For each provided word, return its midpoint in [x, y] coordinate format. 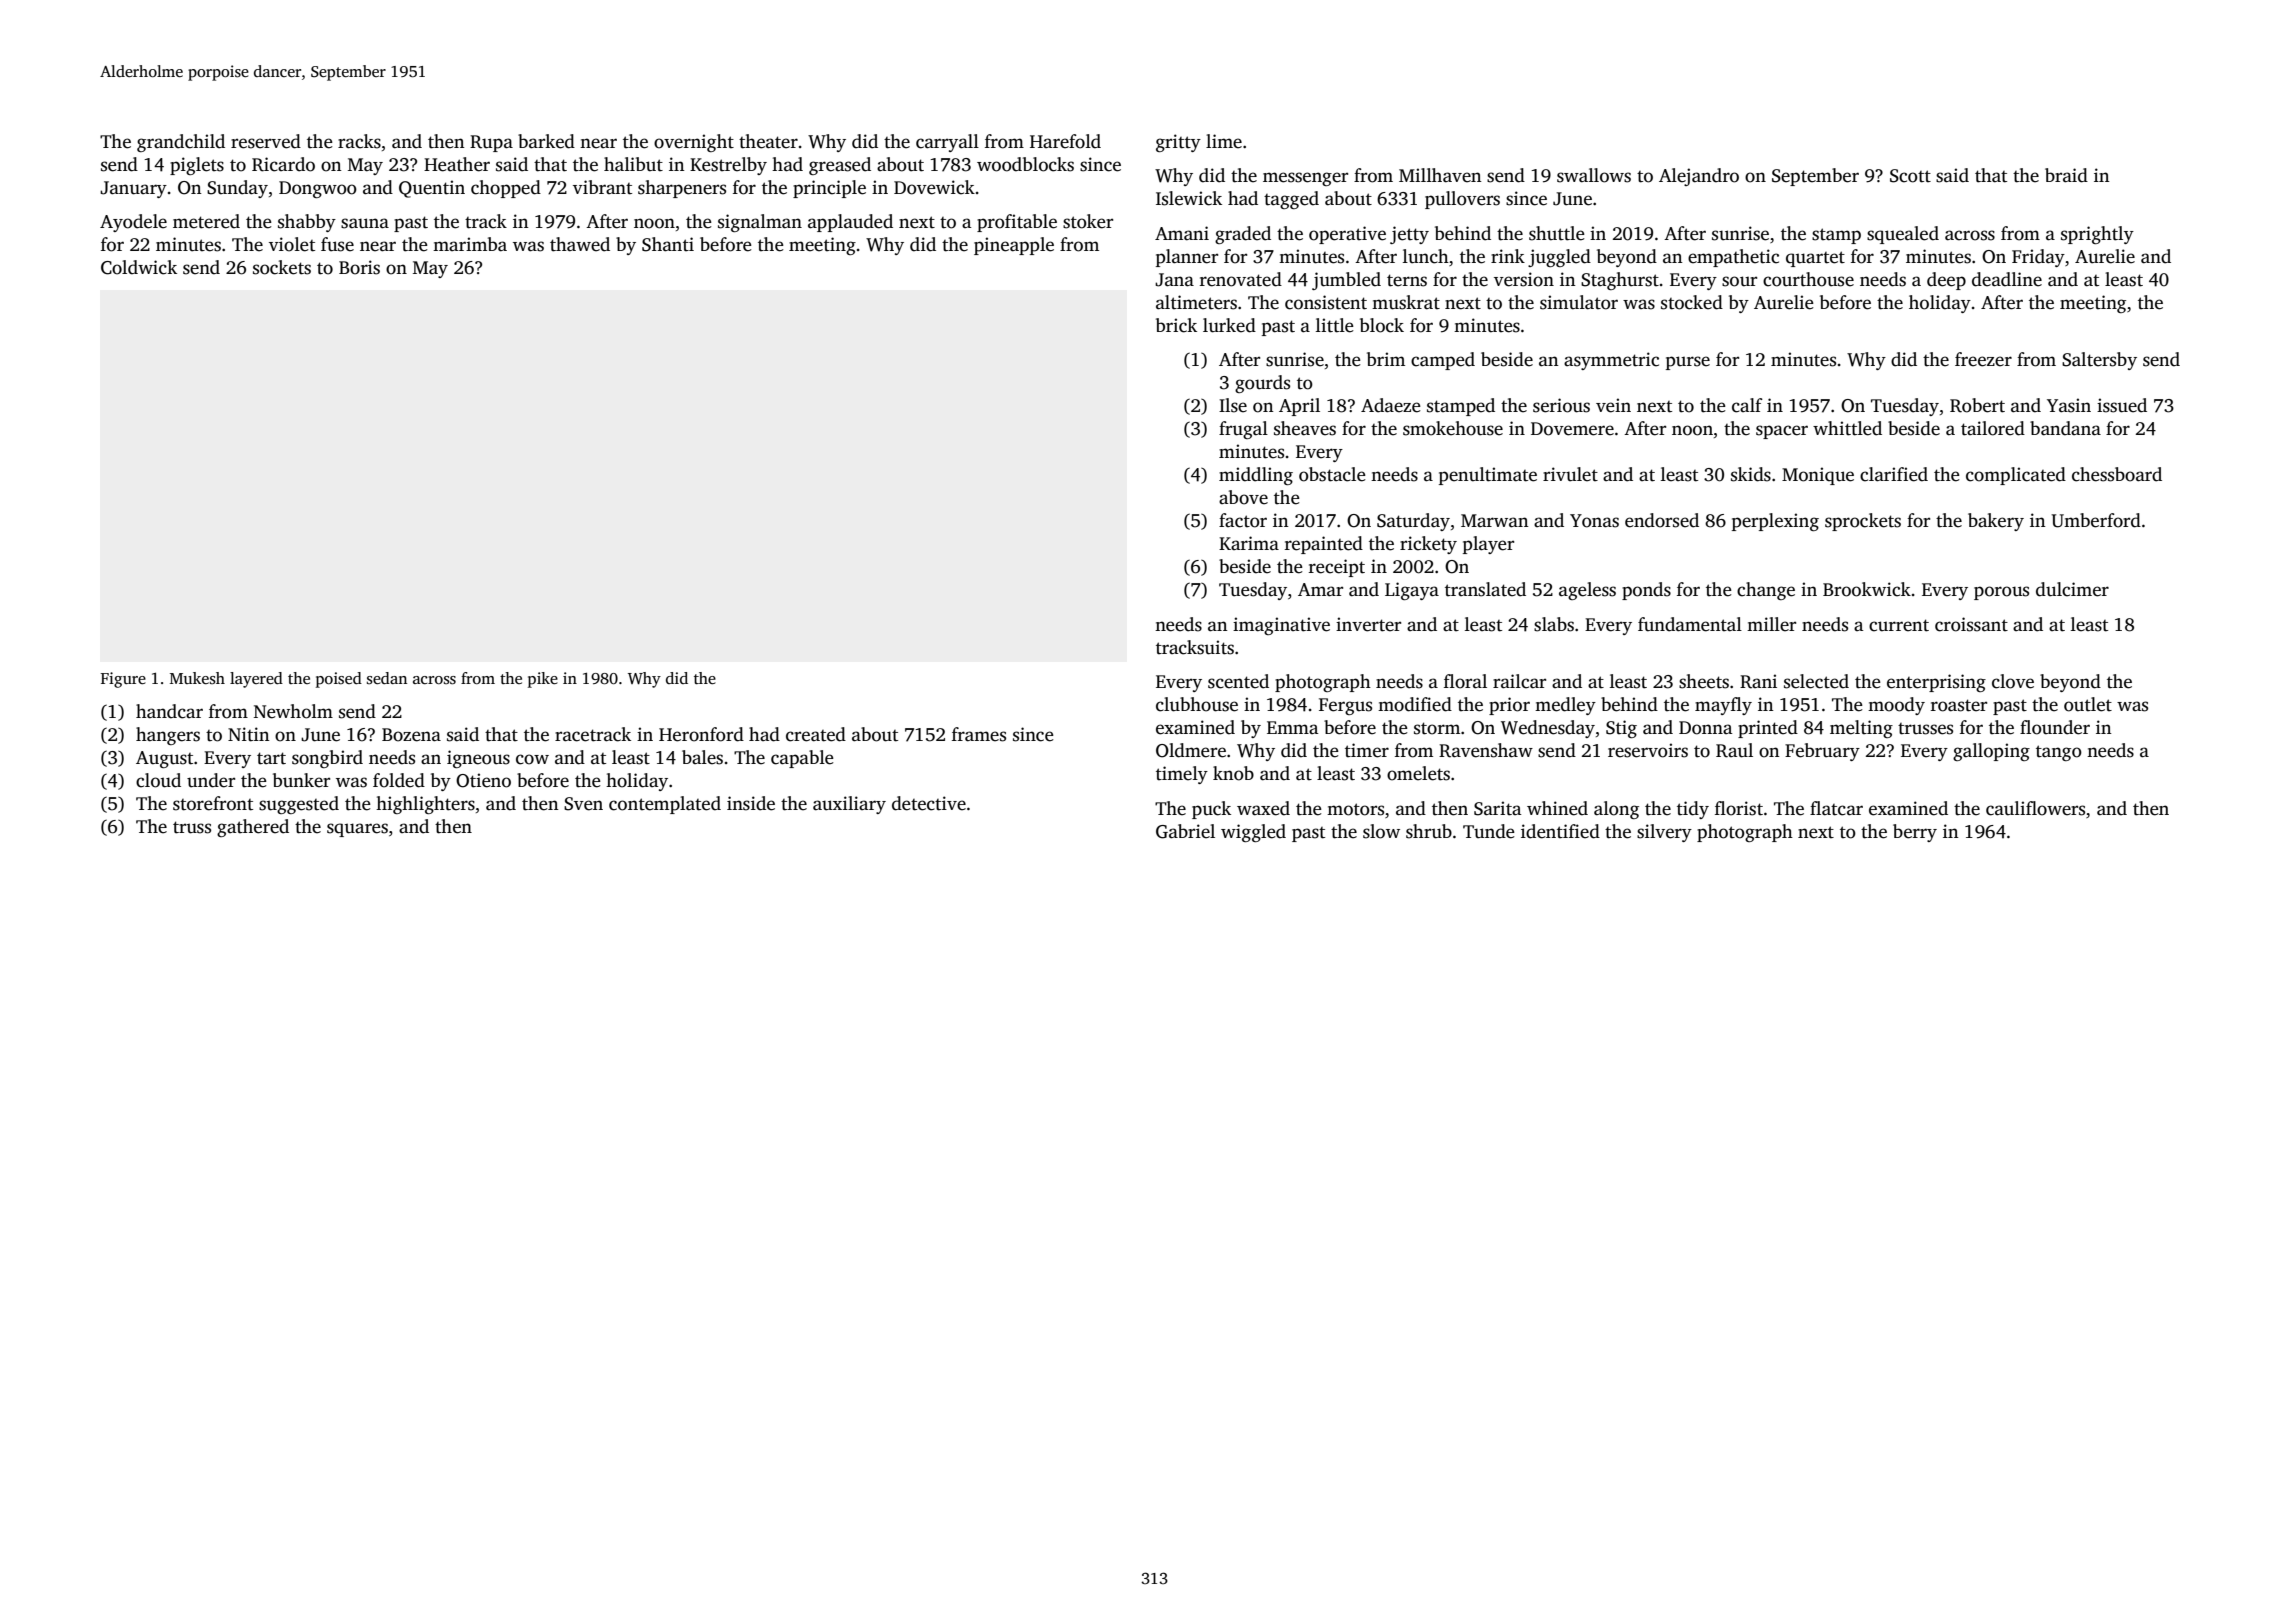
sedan [387, 678]
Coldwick [139, 267]
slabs [1554, 624]
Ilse [1233, 405]
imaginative [1281, 626]
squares [357, 830]
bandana [2065, 428]
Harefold [1065, 141]
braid [2066, 175]
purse [1688, 363]
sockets [282, 267]
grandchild [181, 143]
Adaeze [1391, 405]
